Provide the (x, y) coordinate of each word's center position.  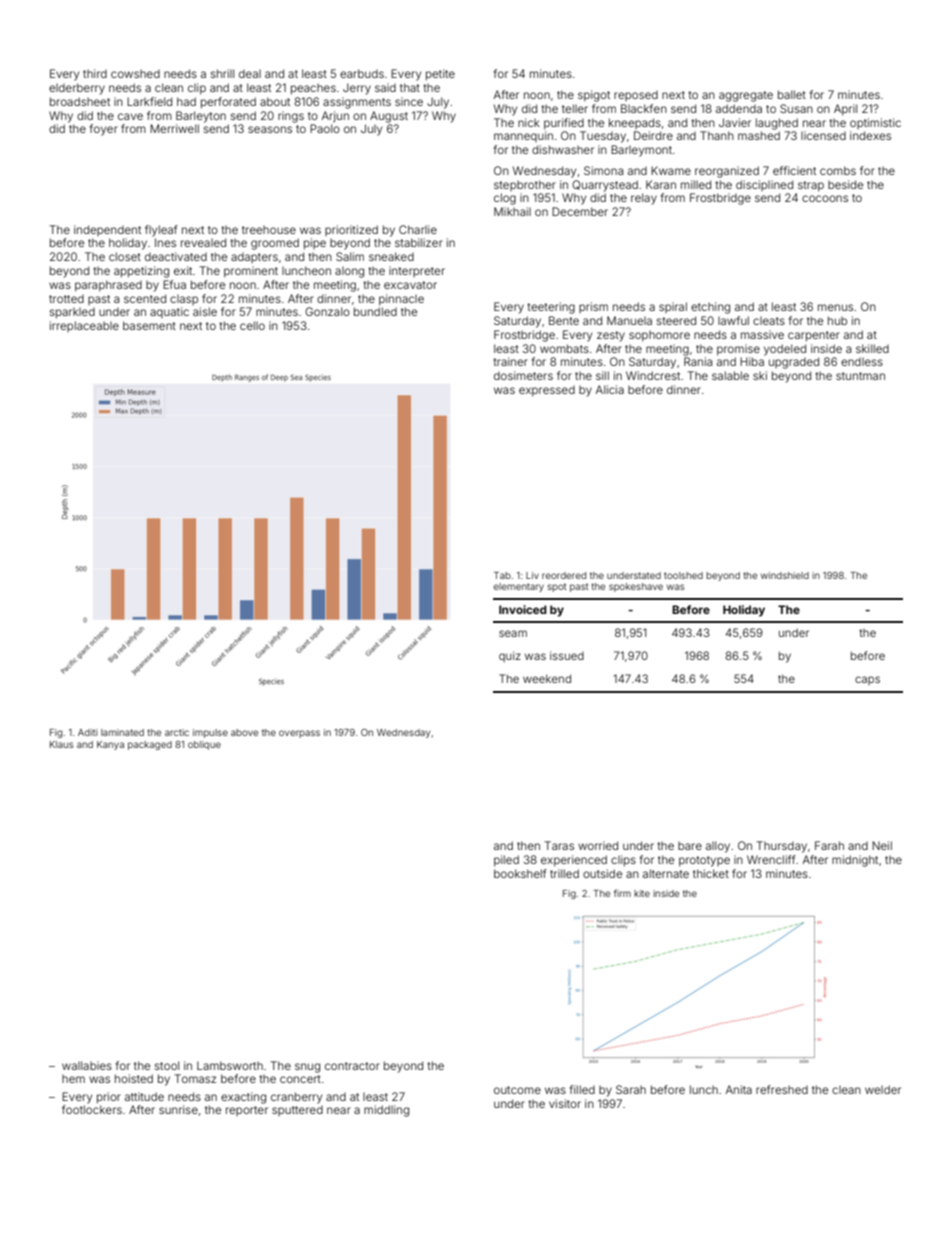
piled (506, 861)
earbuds (362, 73)
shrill (222, 73)
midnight (855, 861)
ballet (792, 94)
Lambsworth (230, 1065)
